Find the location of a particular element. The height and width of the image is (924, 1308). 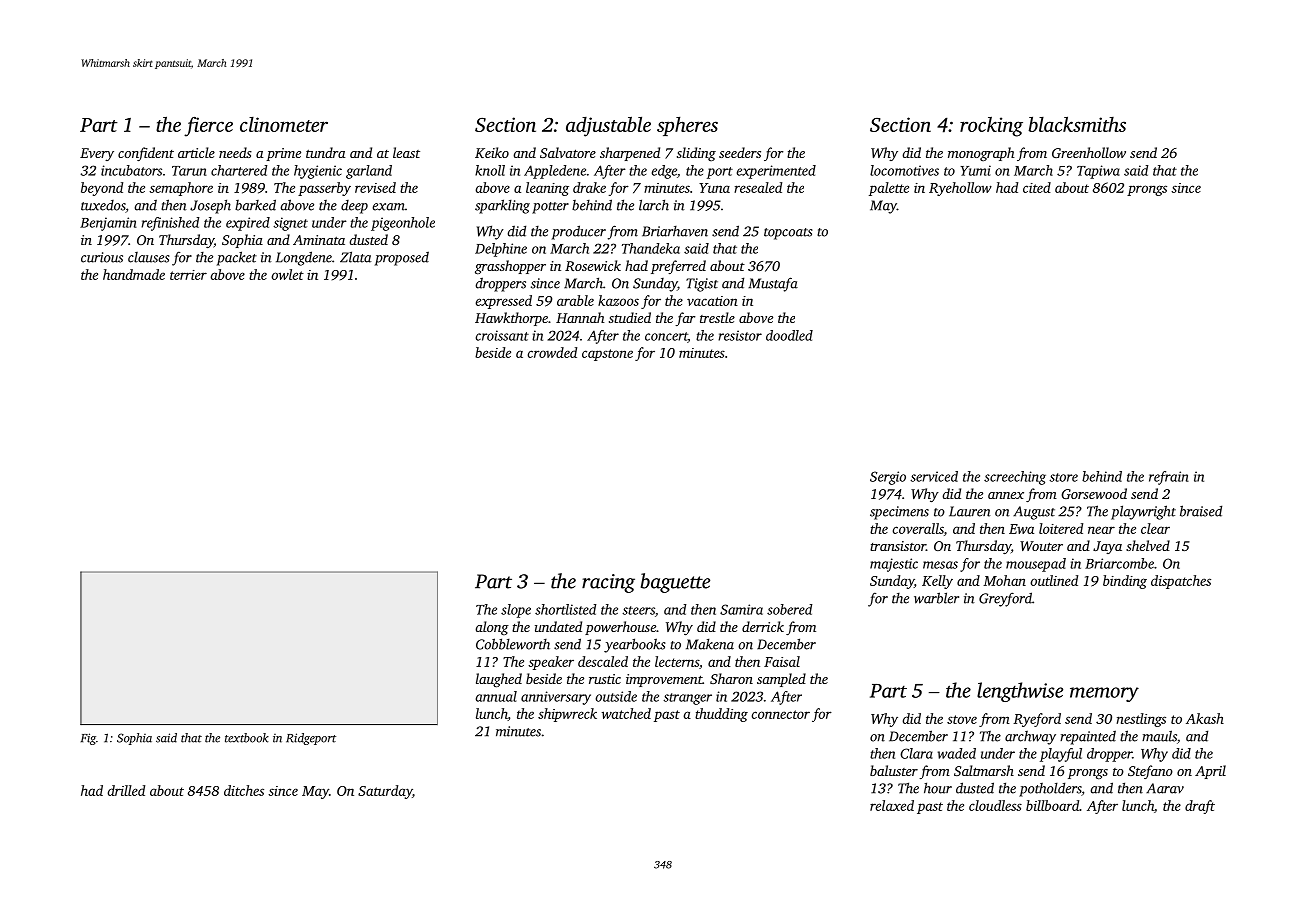

spheres is located at coordinates (687, 126).
